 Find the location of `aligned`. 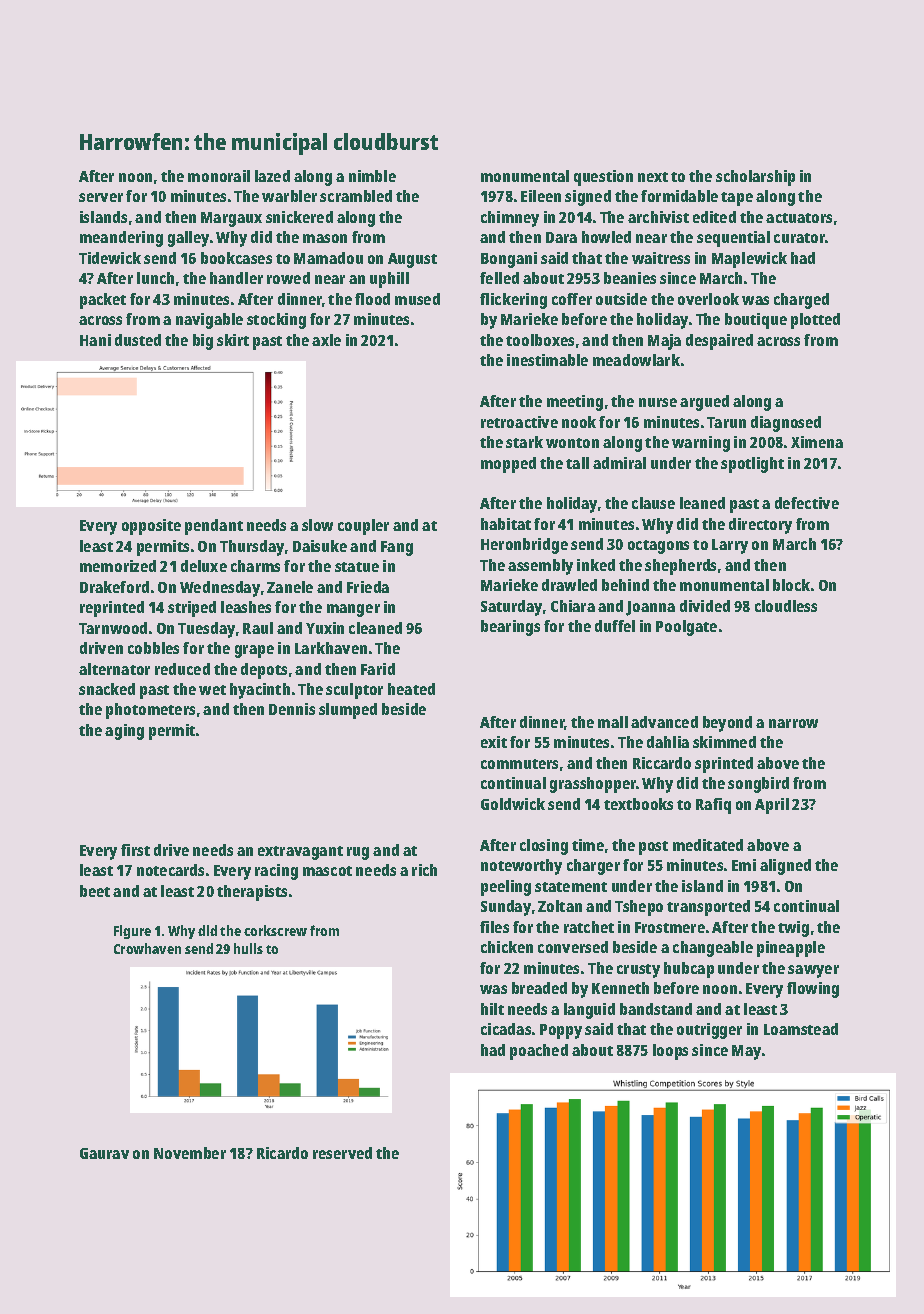

aligned is located at coordinates (785, 867).
